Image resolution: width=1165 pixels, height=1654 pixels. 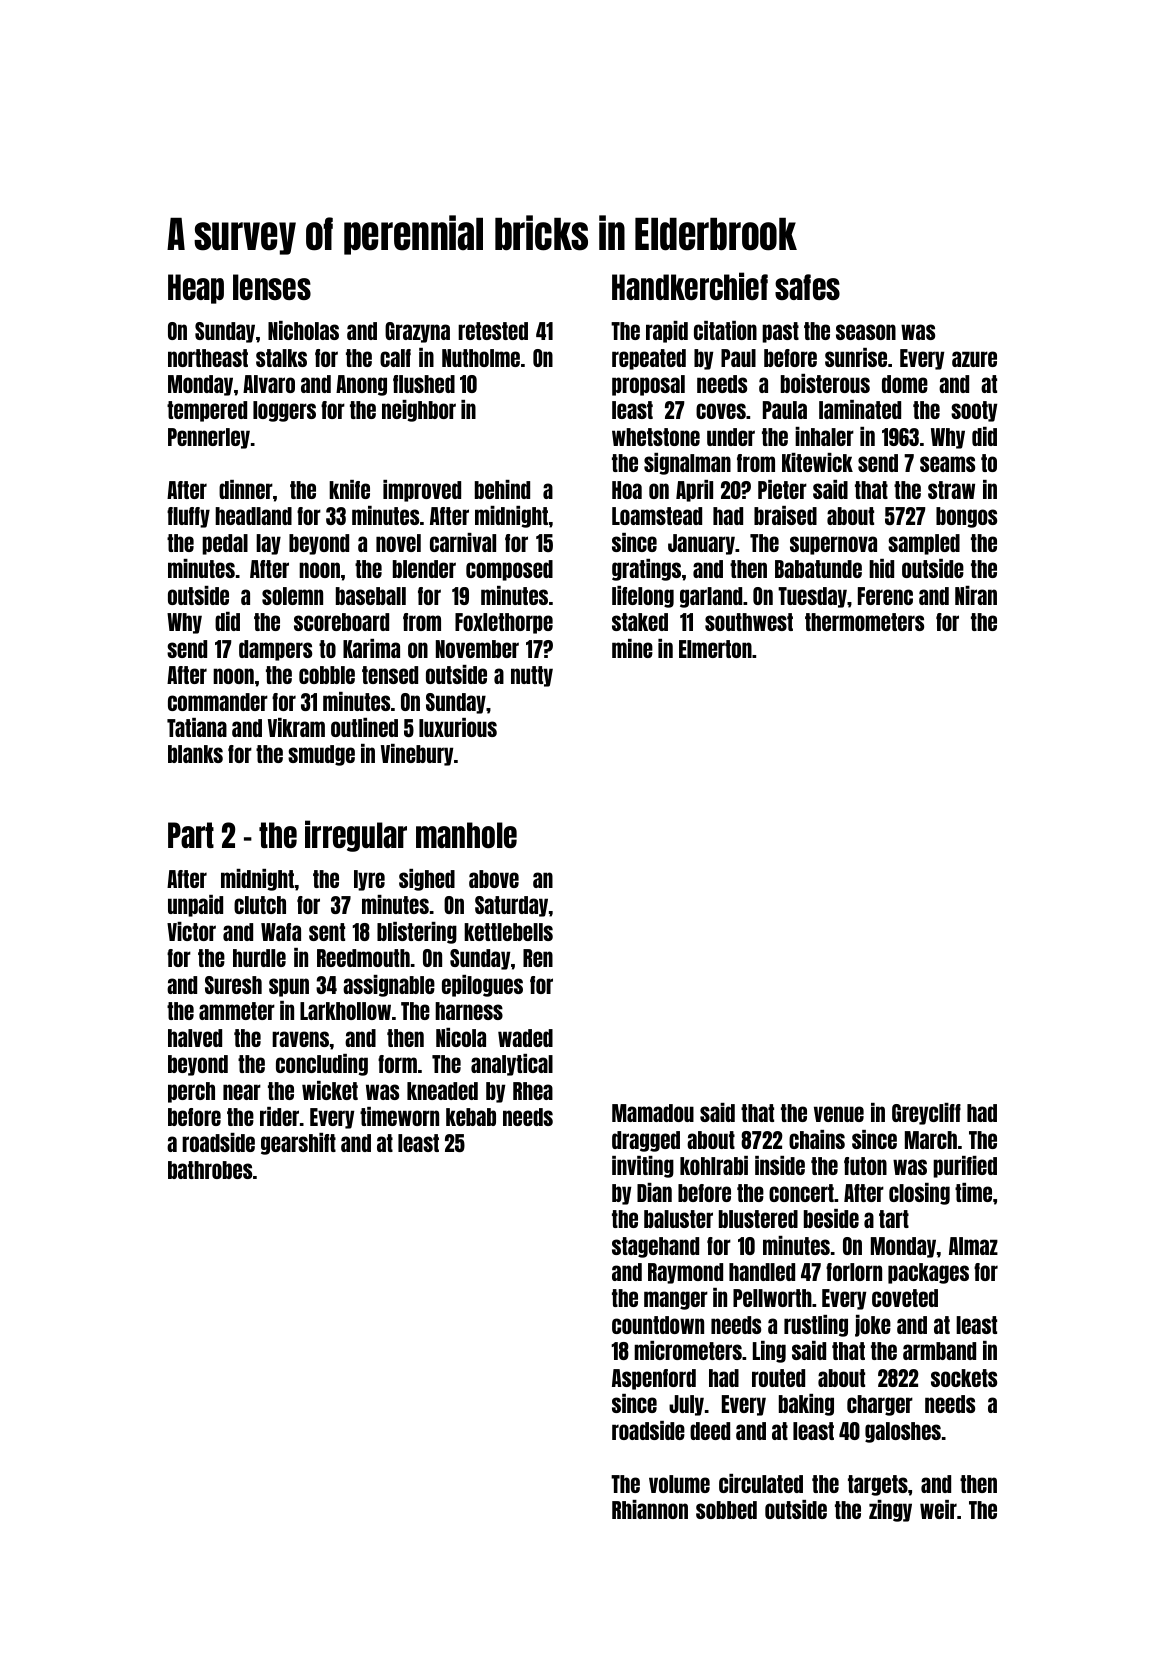 What do you see at coordinates (976, 595) in the screenshot?
I see `Niran` at bounding box center [976, 595].
